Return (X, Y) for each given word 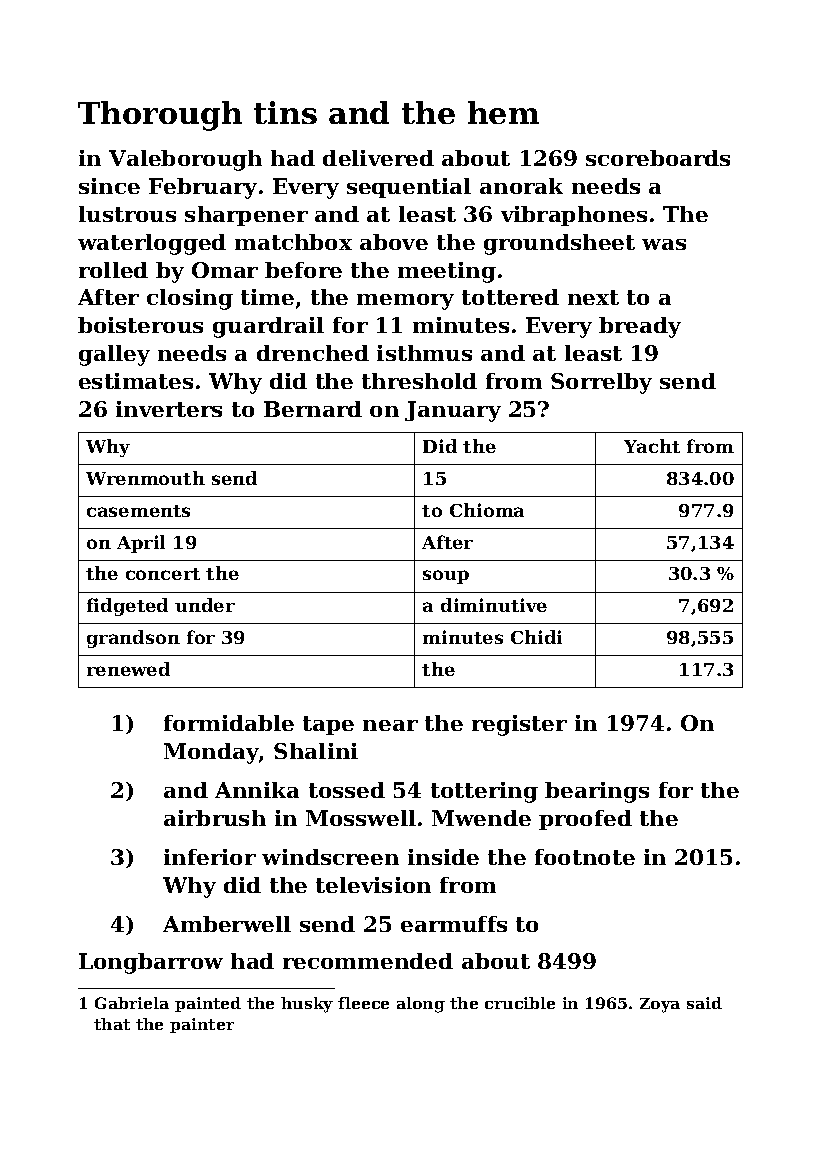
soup (446, 577)
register (519, 725)
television (373, 885)
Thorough (160, 116)
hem (503, 112)
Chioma (487, 510)
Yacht (652, 446)
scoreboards (658, 158)
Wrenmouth (145, 478)
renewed (128, 669)
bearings (597, 792)
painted (208, 1004)
